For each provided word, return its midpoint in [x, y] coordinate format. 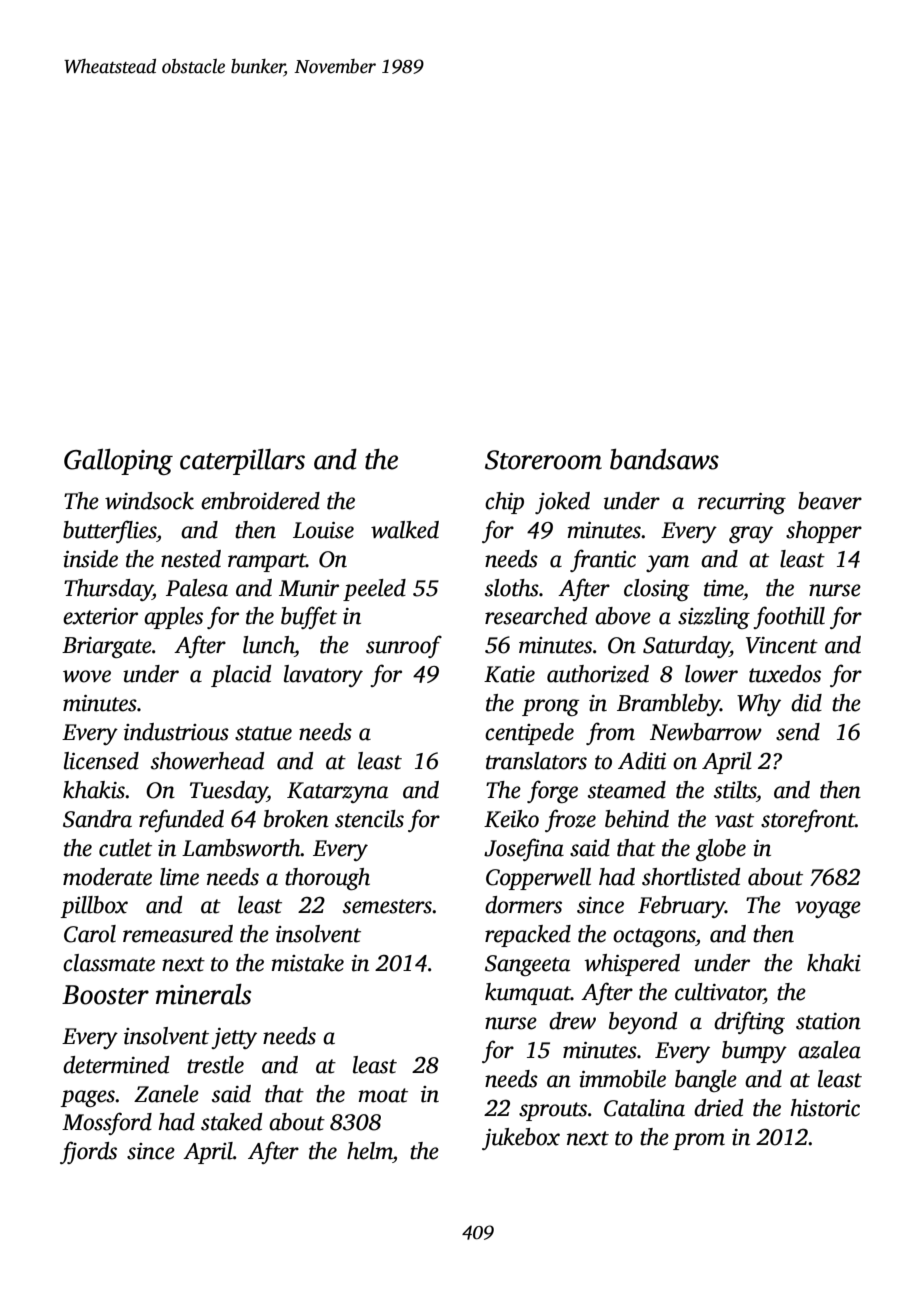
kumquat [528, 994]
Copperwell [538, 879]
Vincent [782, 645]
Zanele [166, 1094]
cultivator [719, 992]
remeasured [178, 934]
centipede [529, 734]
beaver [830, 501]
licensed [101, 761]
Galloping [118, 461]
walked [405, 530]
